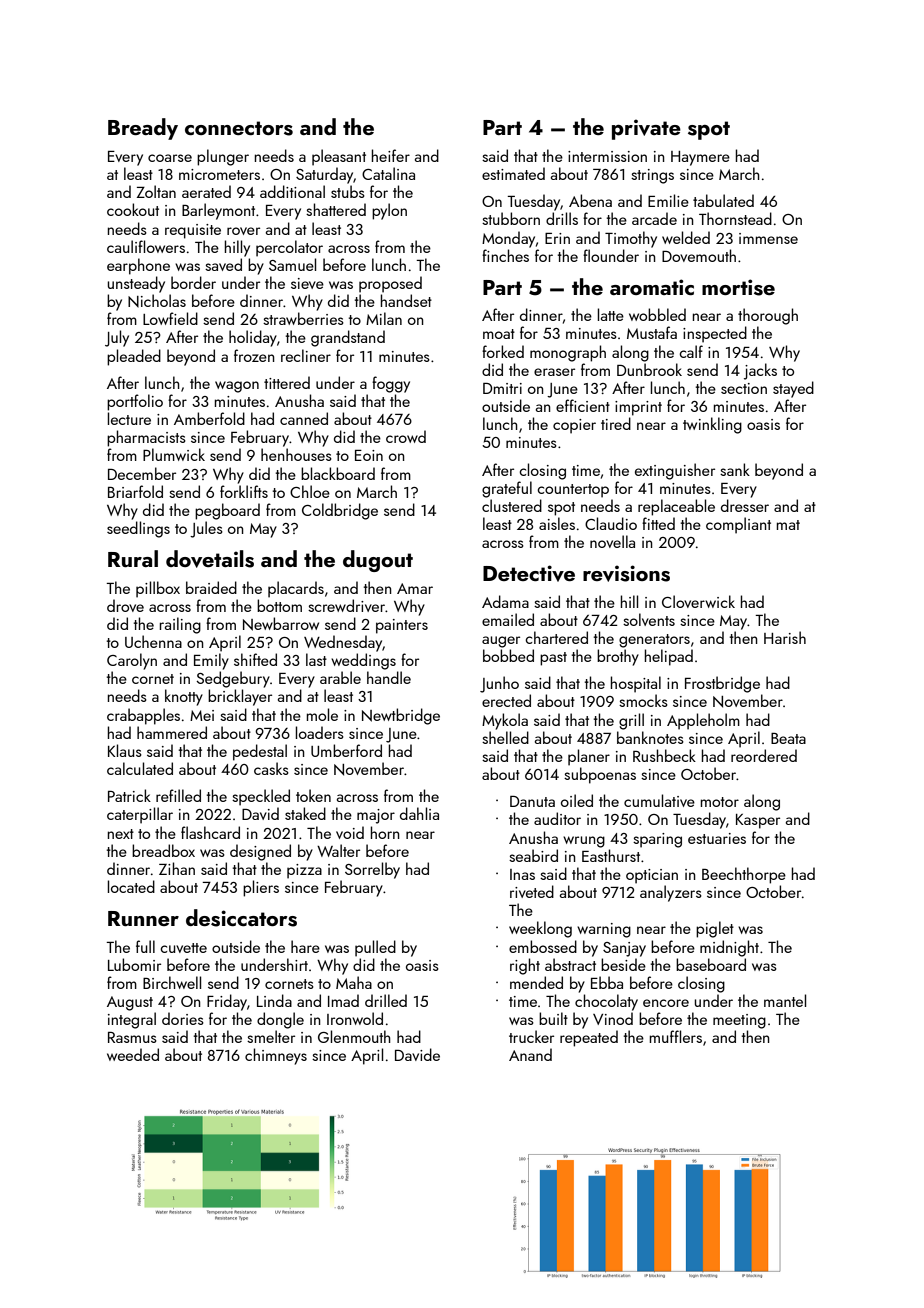  I want to click on sank, so click(735, 469).
